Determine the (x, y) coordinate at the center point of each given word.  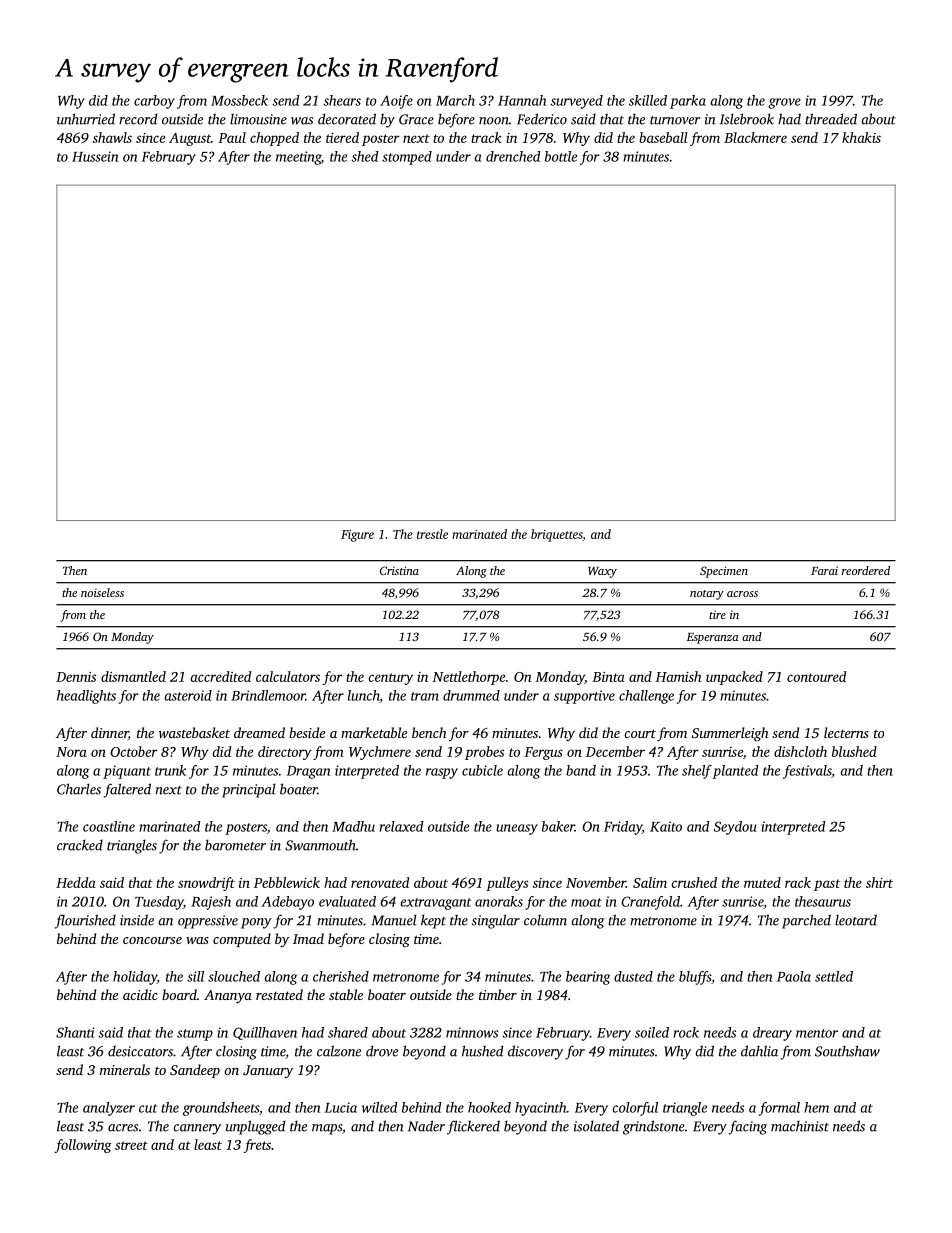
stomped (407, 158)
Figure (357, 536)
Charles (79, 789)
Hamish (678, 676)
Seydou (735, 828)
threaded (831, 119)
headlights (86, 697)
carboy (154, 102)
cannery (197, 1129)
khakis (861, 137)
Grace (416, 119)
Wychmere (380, 753)
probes (484, 753)
